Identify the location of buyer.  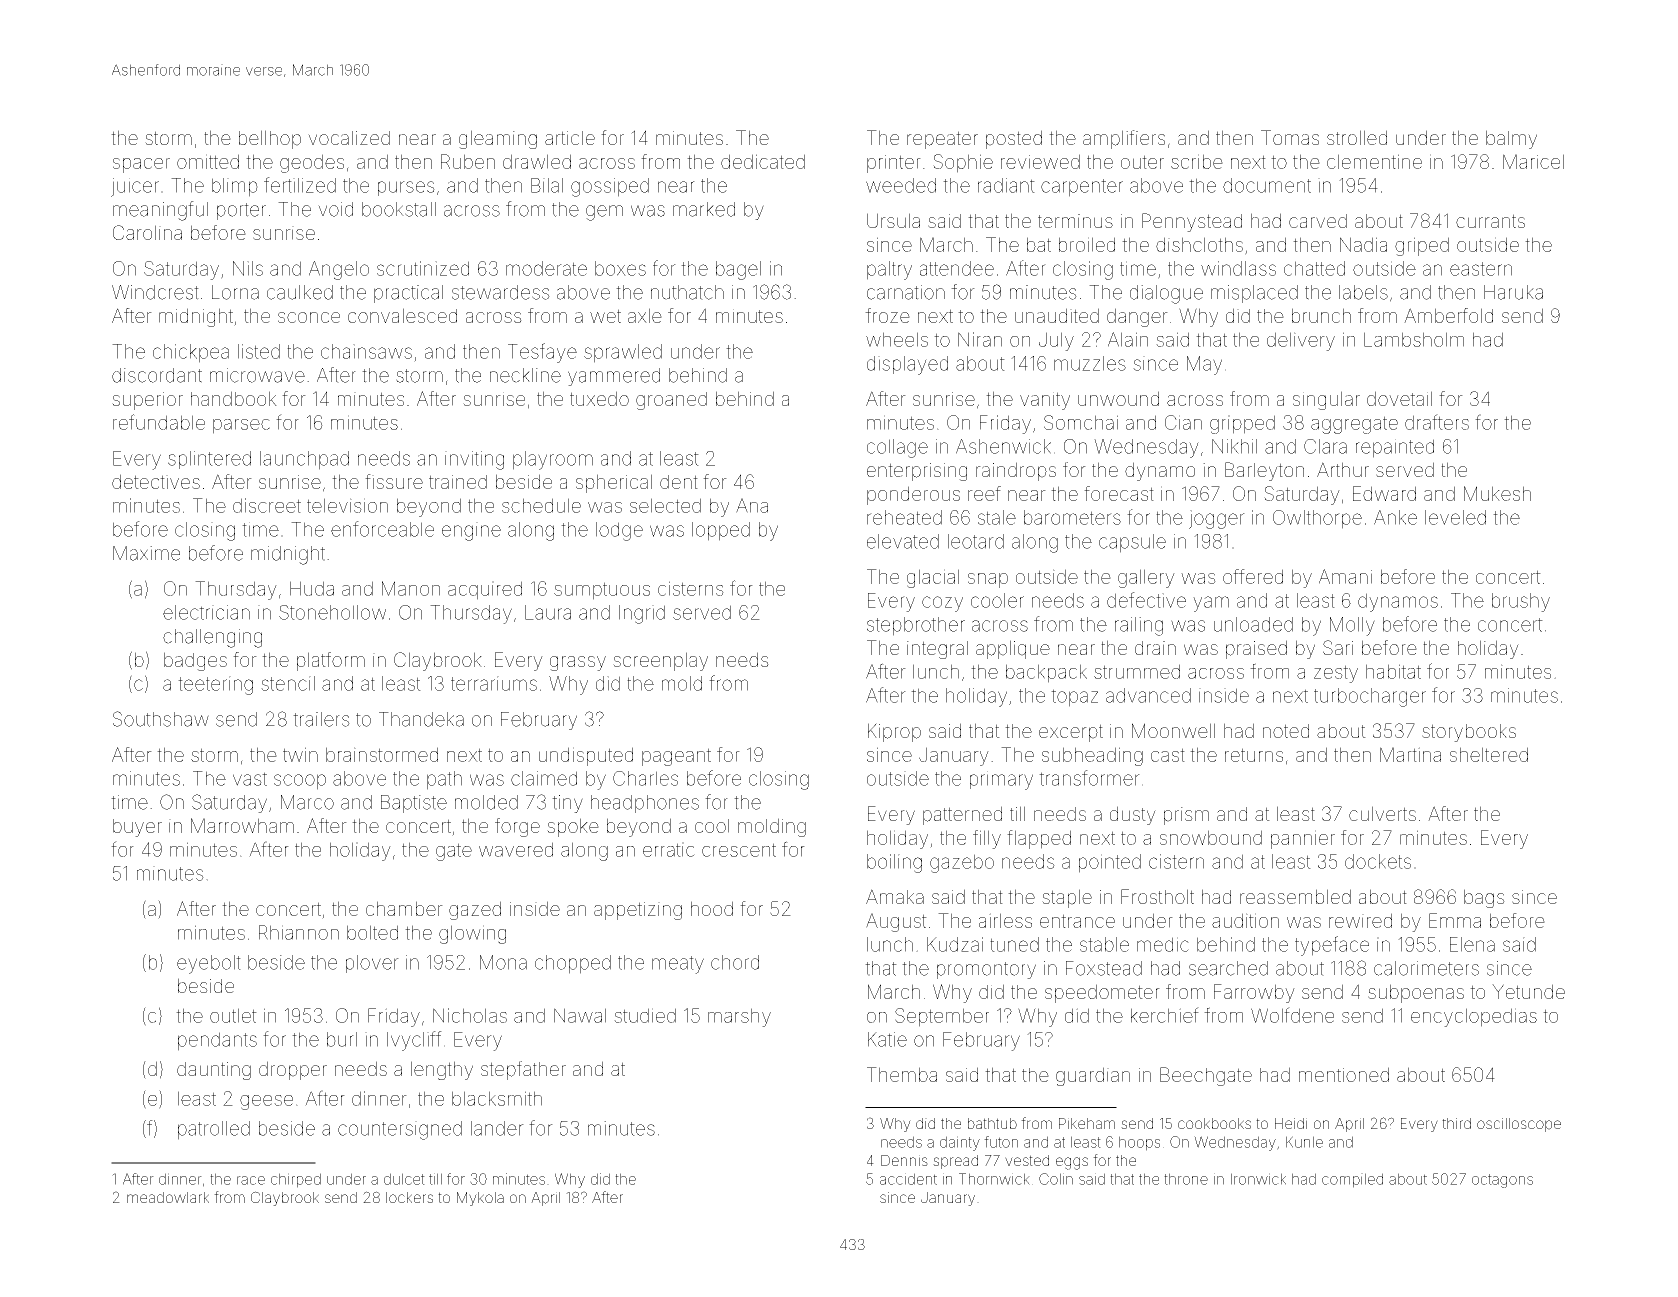
(137, 828).
